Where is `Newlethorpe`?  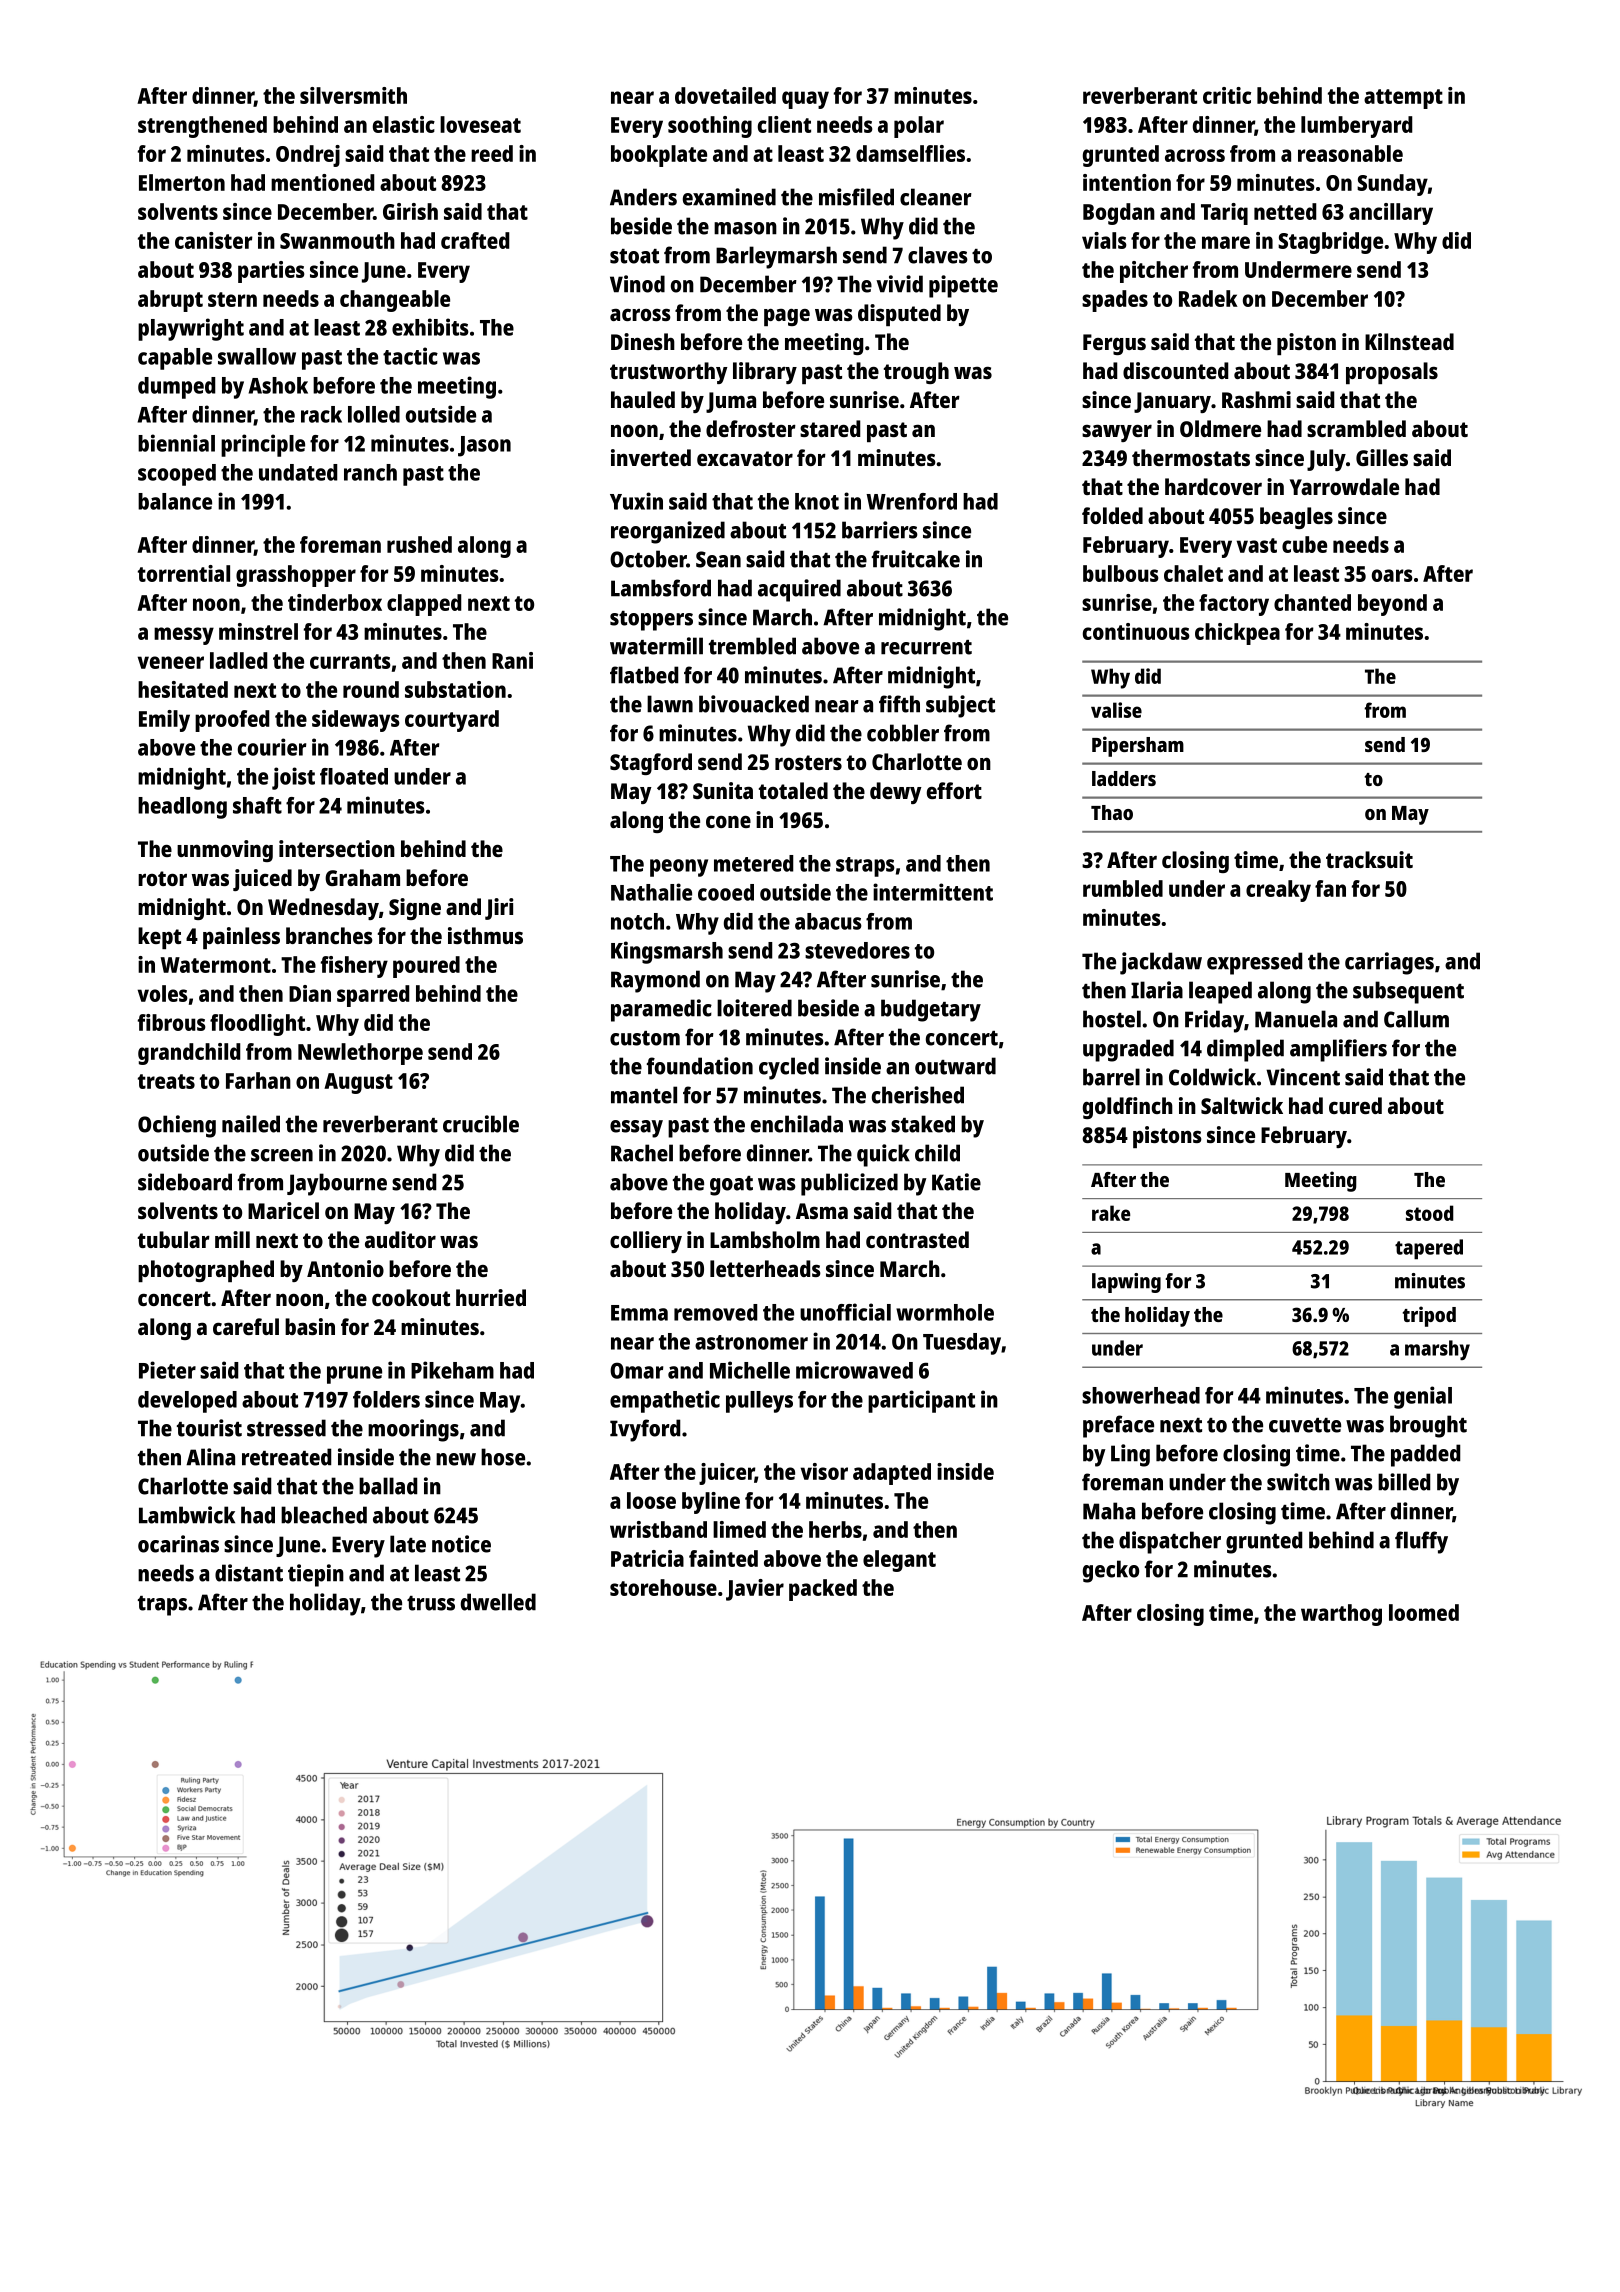 Newlethorpe is located at coordinates (360, 1054).
